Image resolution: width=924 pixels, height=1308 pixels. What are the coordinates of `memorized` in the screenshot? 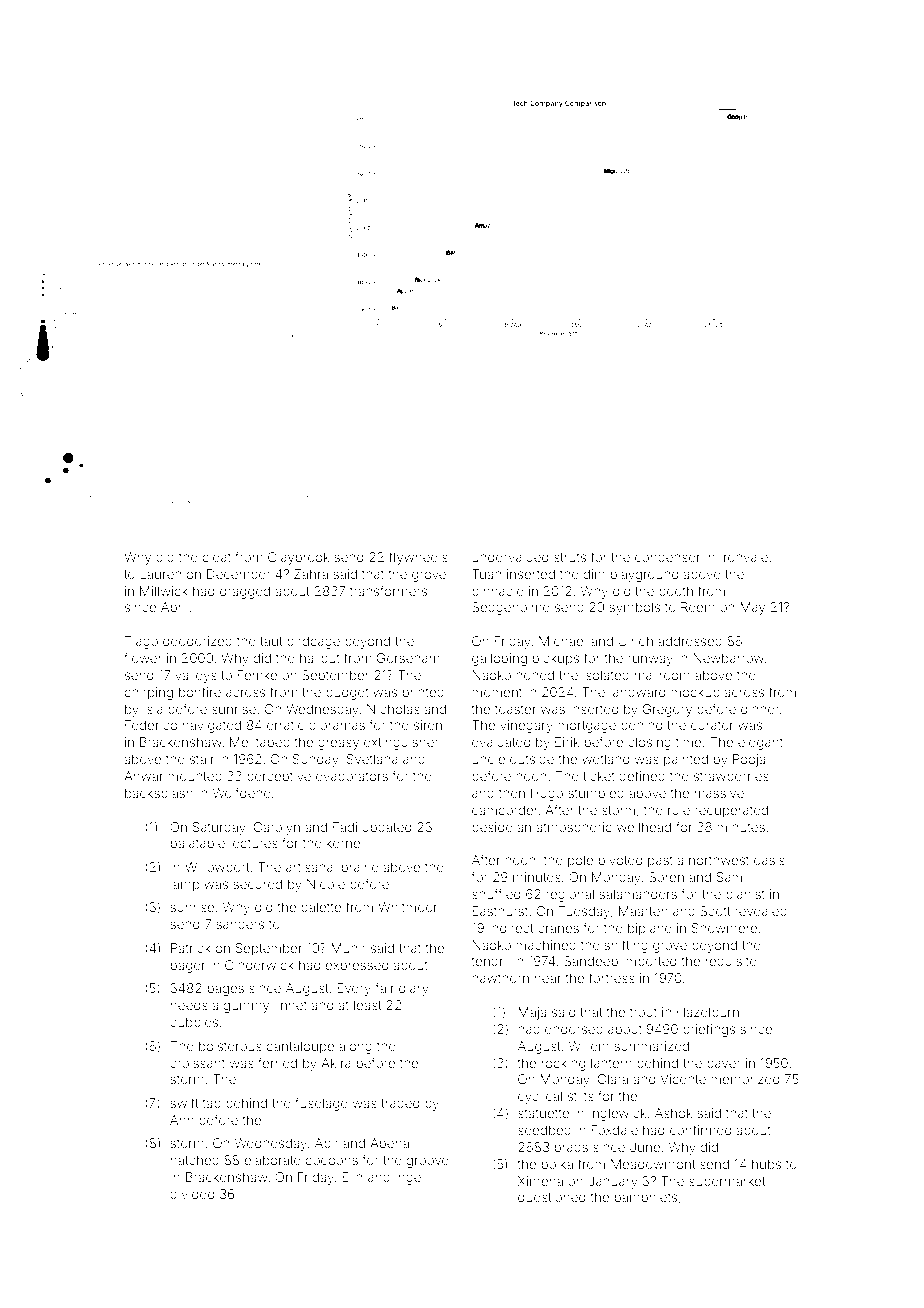 It's located at (745, 1079).
